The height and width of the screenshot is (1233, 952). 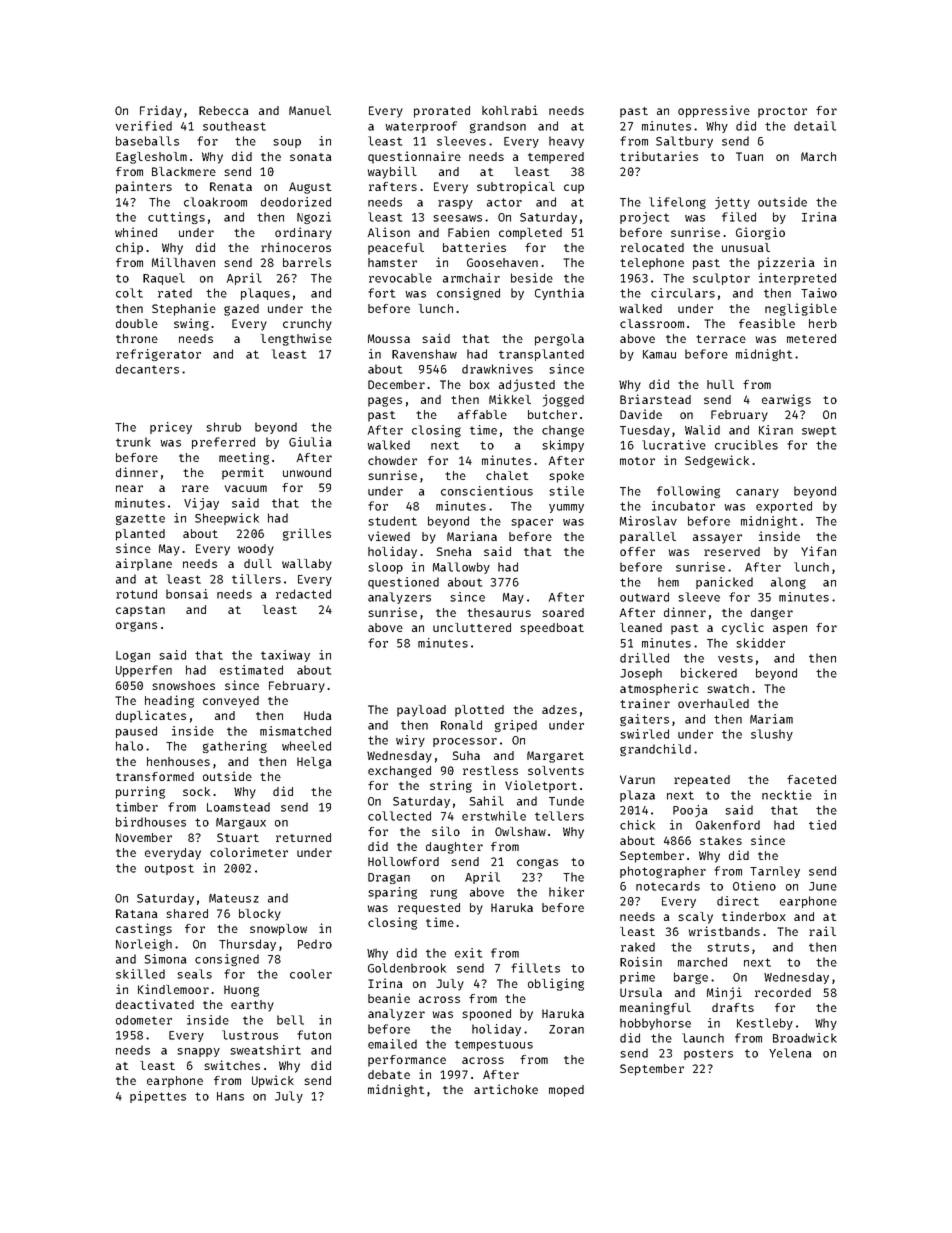 I want to click on colt, so click(x=129, y=293).
